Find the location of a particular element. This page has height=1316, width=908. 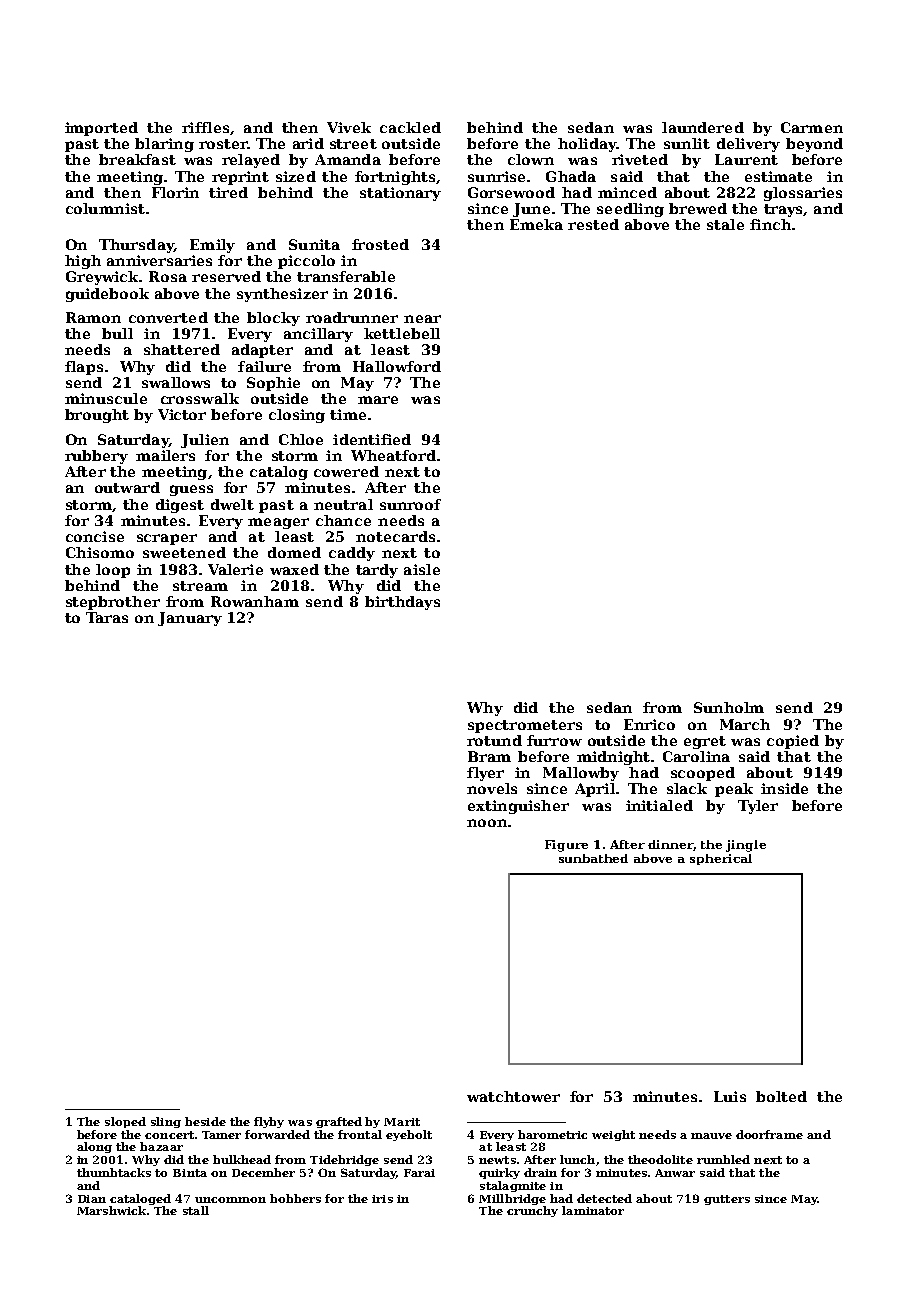

estimate is located at coordinates (778, 176).
